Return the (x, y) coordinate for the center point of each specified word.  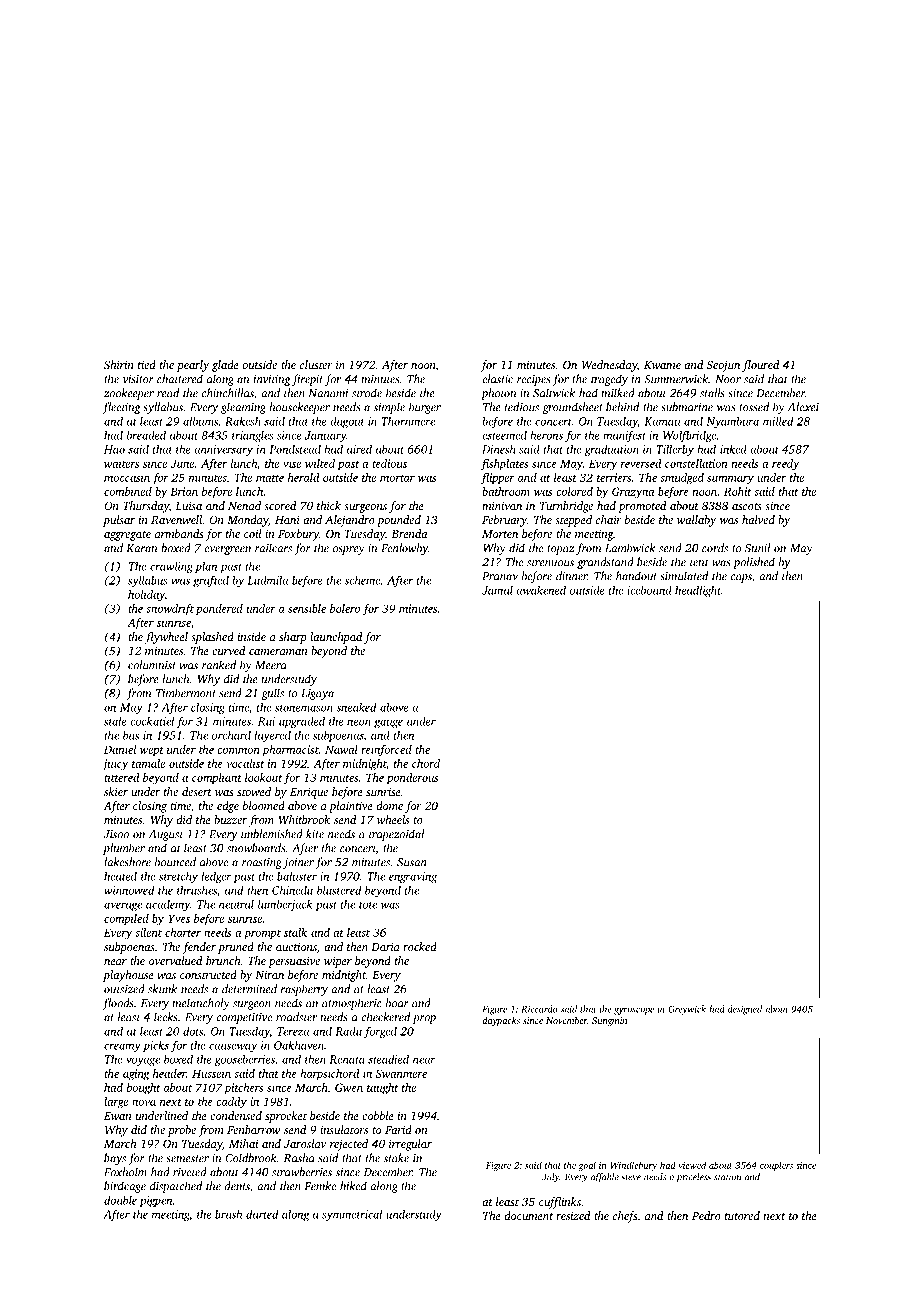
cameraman (278, 652)
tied (147, 364)
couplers (776, 1166)
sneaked (356, 707)
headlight (698, 591)
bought (143, 1089)
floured (760, 366)
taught (382, 1089)
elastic (497, 379)
